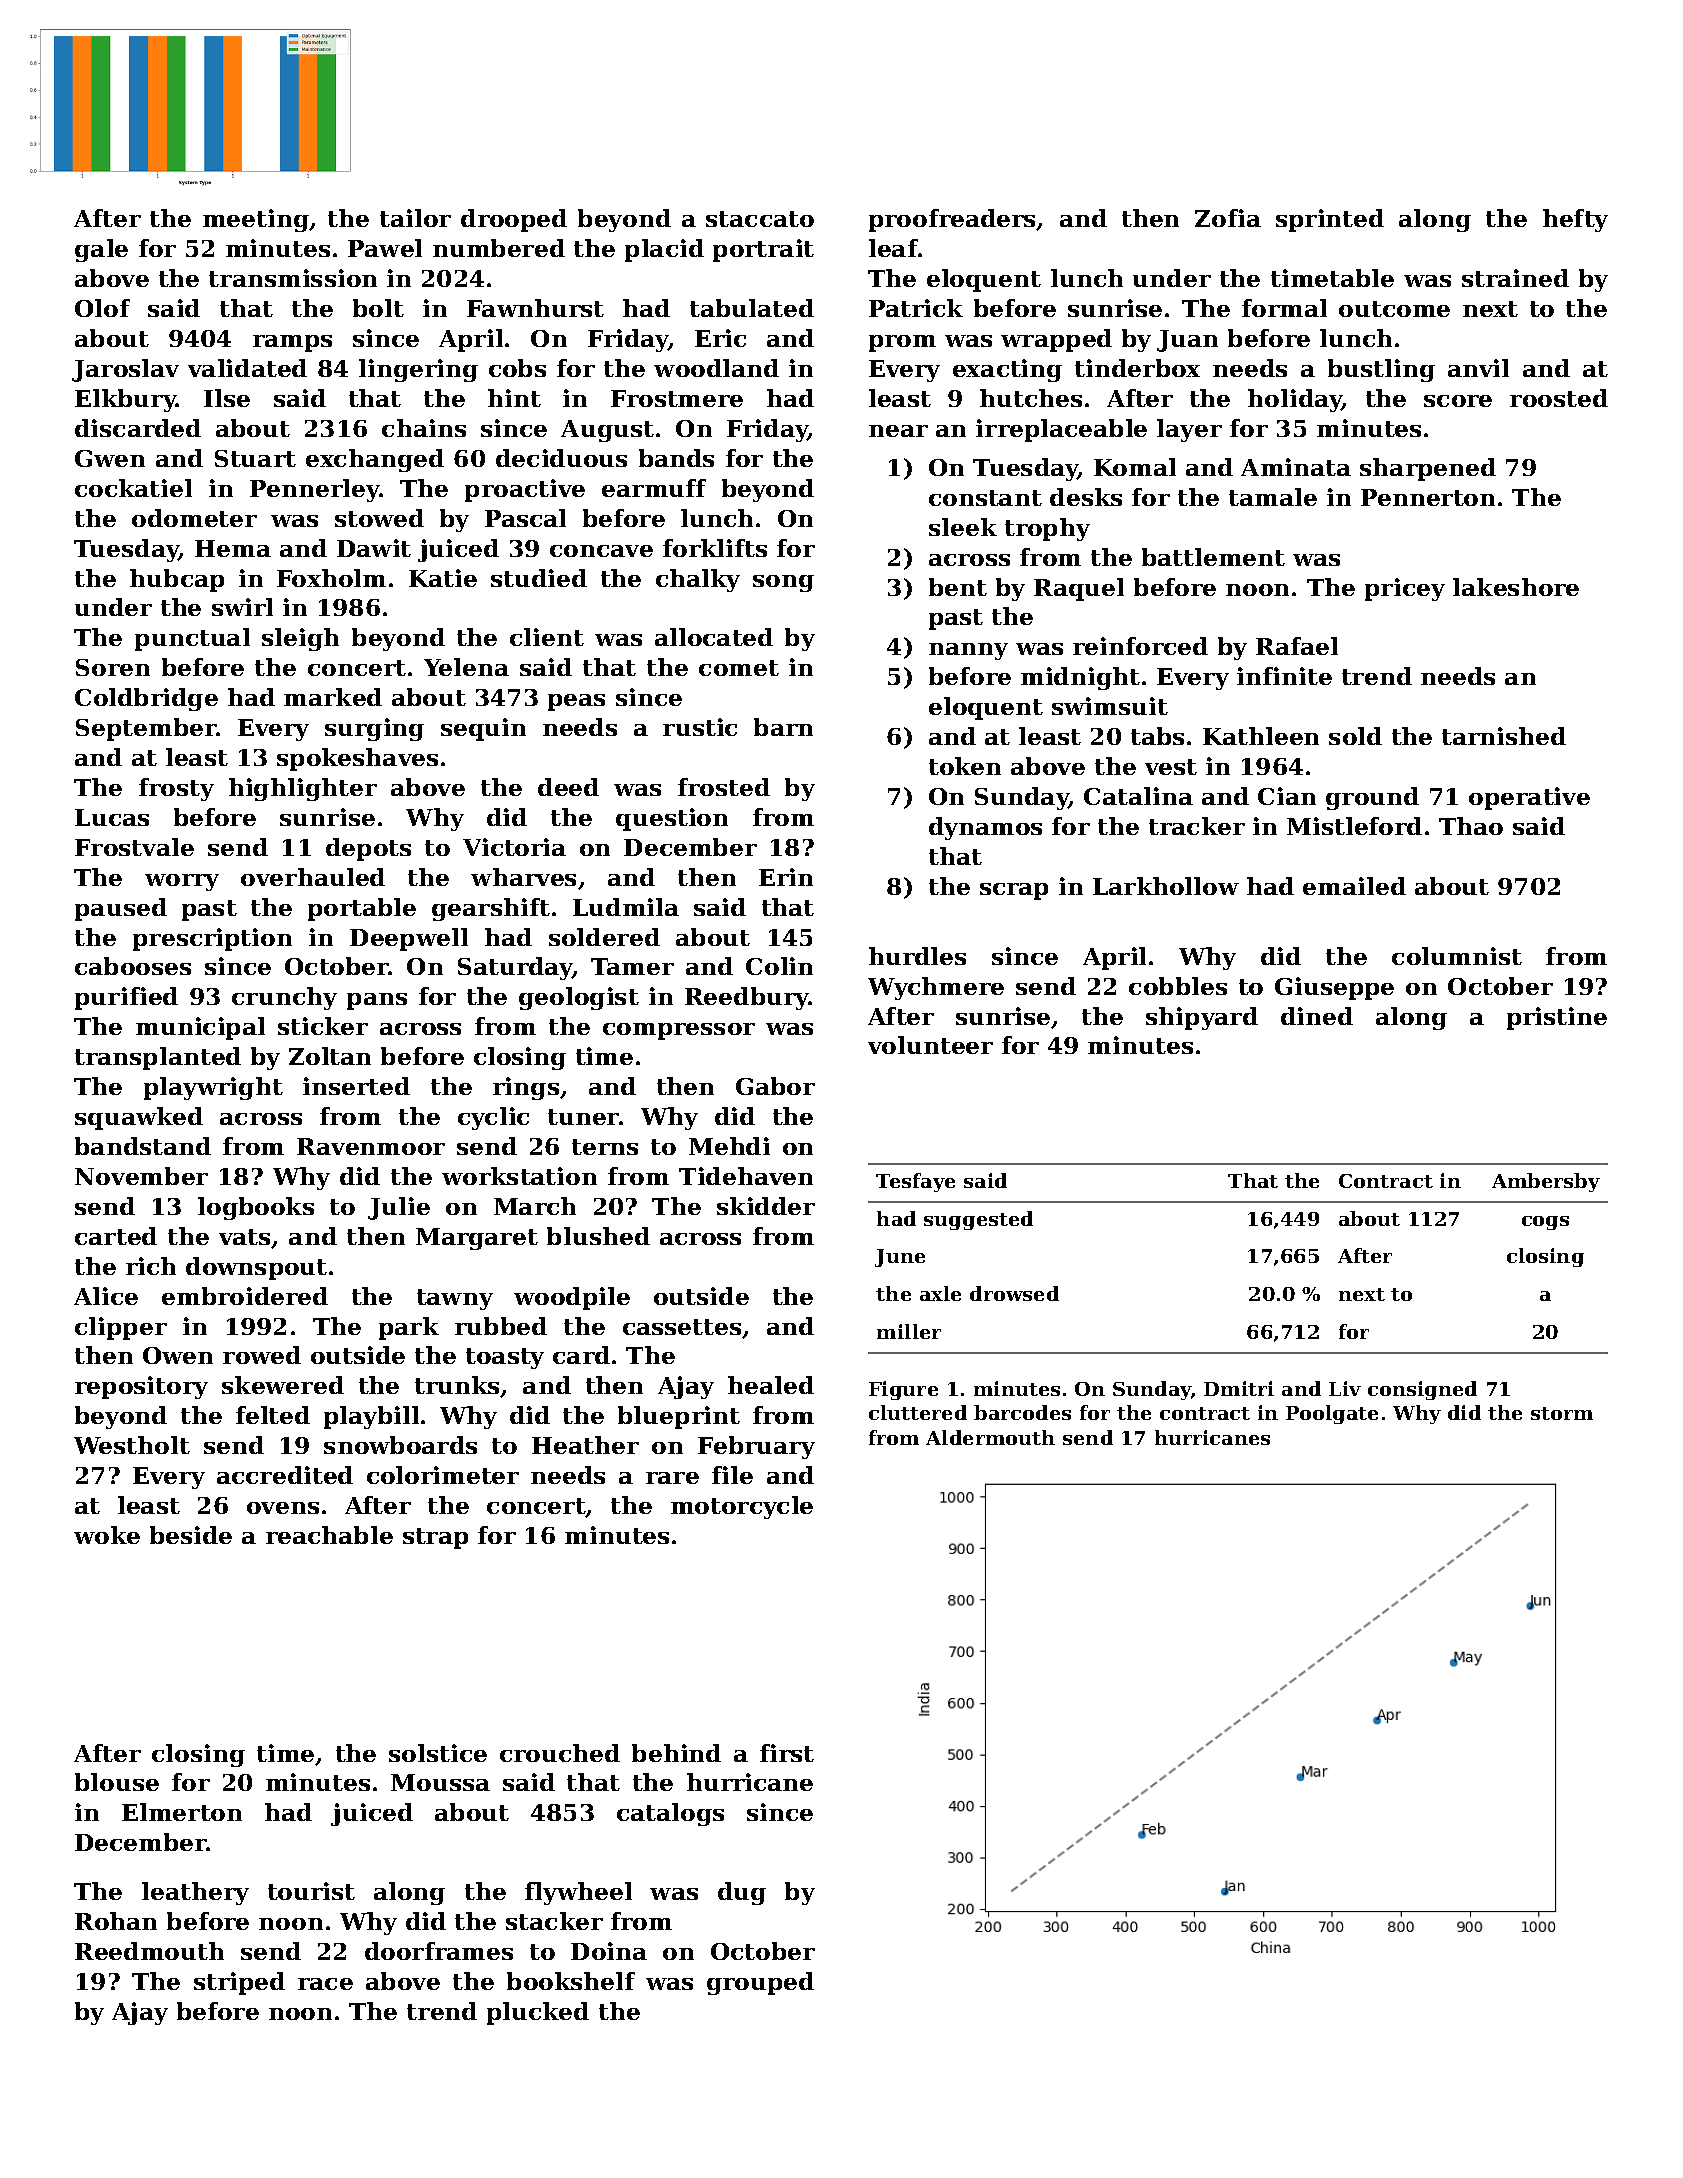  I want to click on columnist, so click(1457, 956).
